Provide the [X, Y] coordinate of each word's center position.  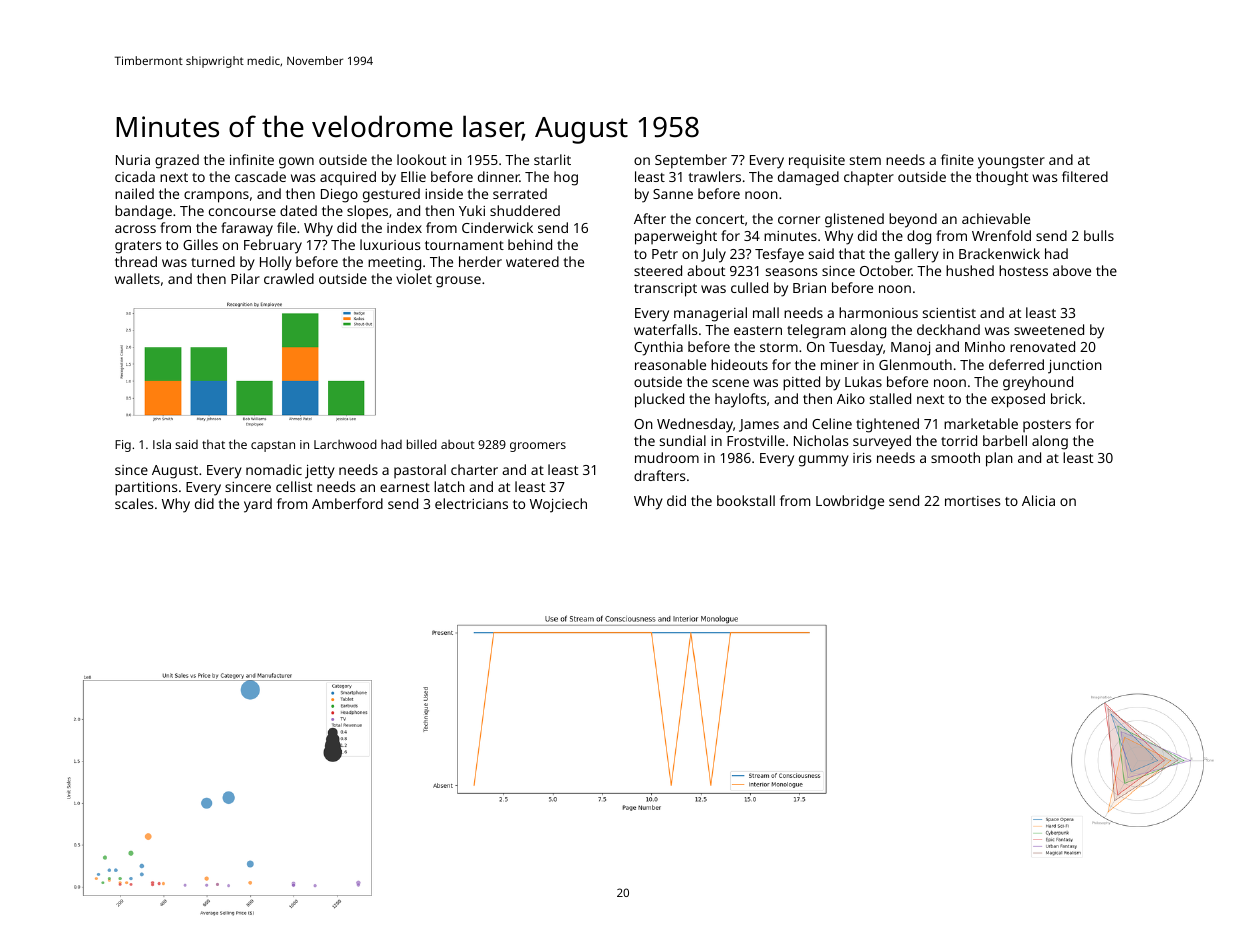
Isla [162, 444]
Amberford [347, 503]
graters [138, 247]
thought [1002, 178]
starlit [552, 159]
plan [999, 459]
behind [530, 244]
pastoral [420, 471]
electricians [471, 503]
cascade [260, 176]
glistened [854, 220]
